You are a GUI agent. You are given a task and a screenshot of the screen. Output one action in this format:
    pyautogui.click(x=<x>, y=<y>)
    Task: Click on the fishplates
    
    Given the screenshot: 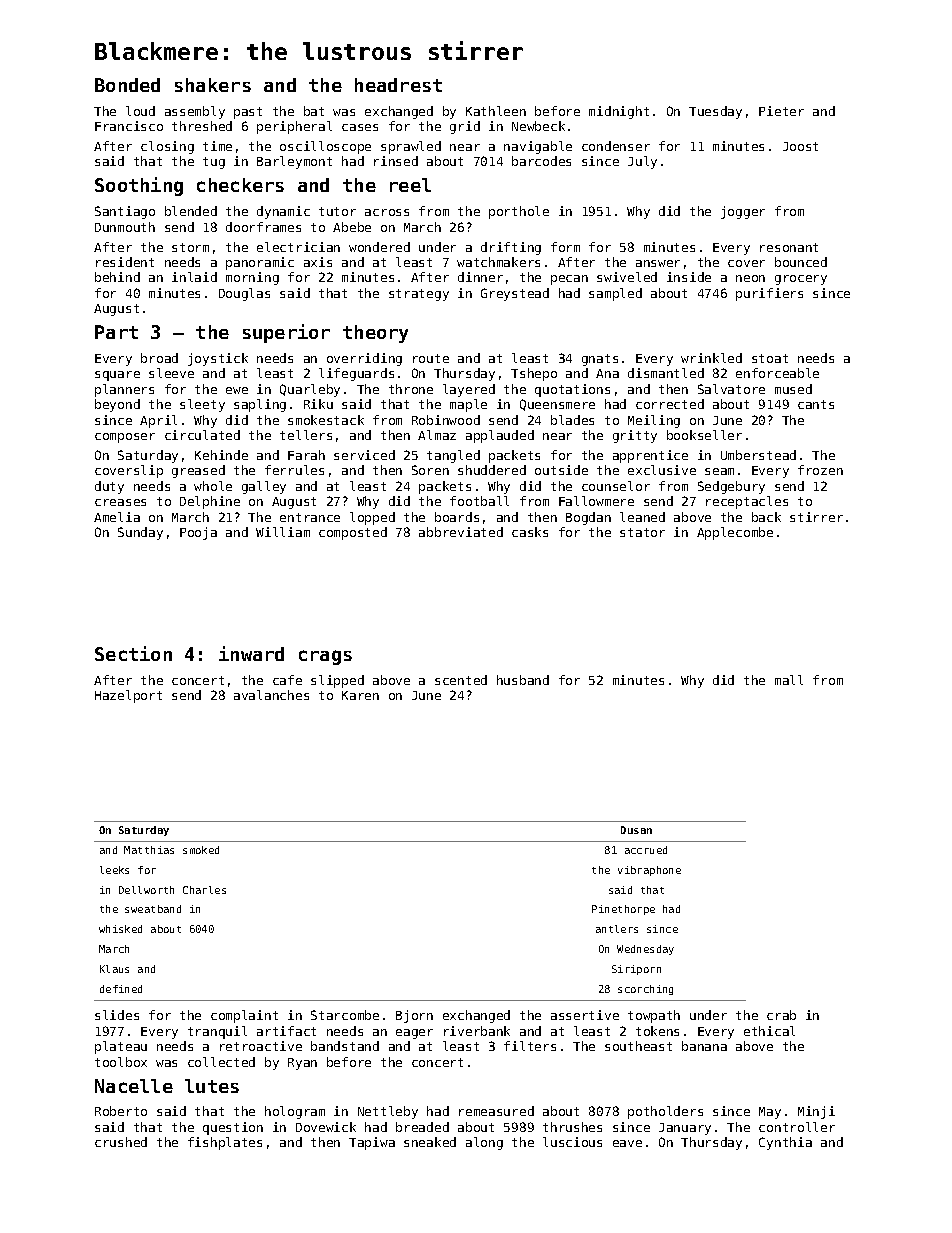 What is the action you would take?
    pyautogui.click(x=225, y=1143)
